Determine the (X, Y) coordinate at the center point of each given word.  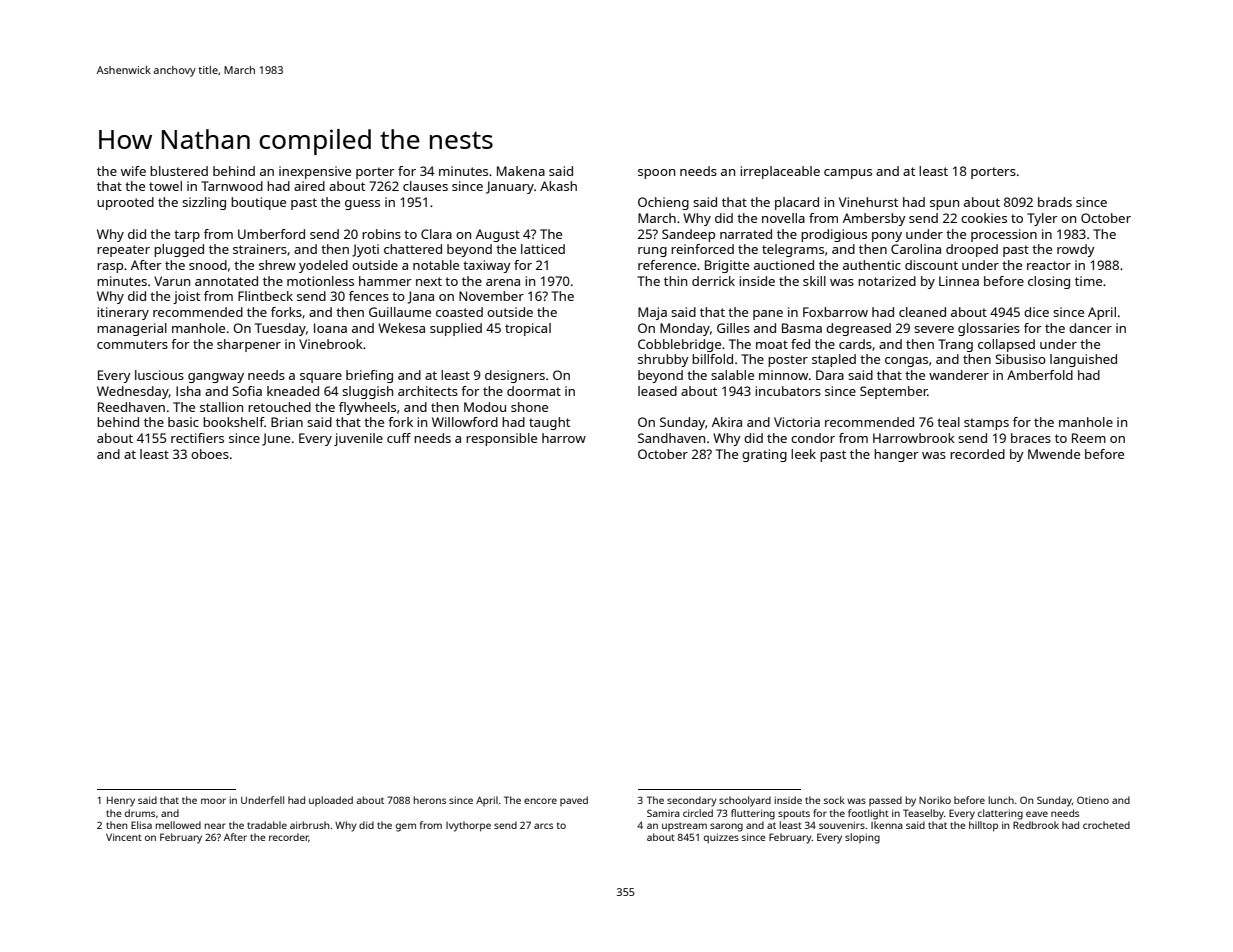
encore (540, 801)
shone (529, 407)
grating (764, 455)
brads (1055, 202)
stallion (221, 407)
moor (213, 801)
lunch (1001, 800)
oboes (210, 454)
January (510, 187)
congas (906, 362)
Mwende (1054, 454)
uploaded (331, 801)
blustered (179, 171)
